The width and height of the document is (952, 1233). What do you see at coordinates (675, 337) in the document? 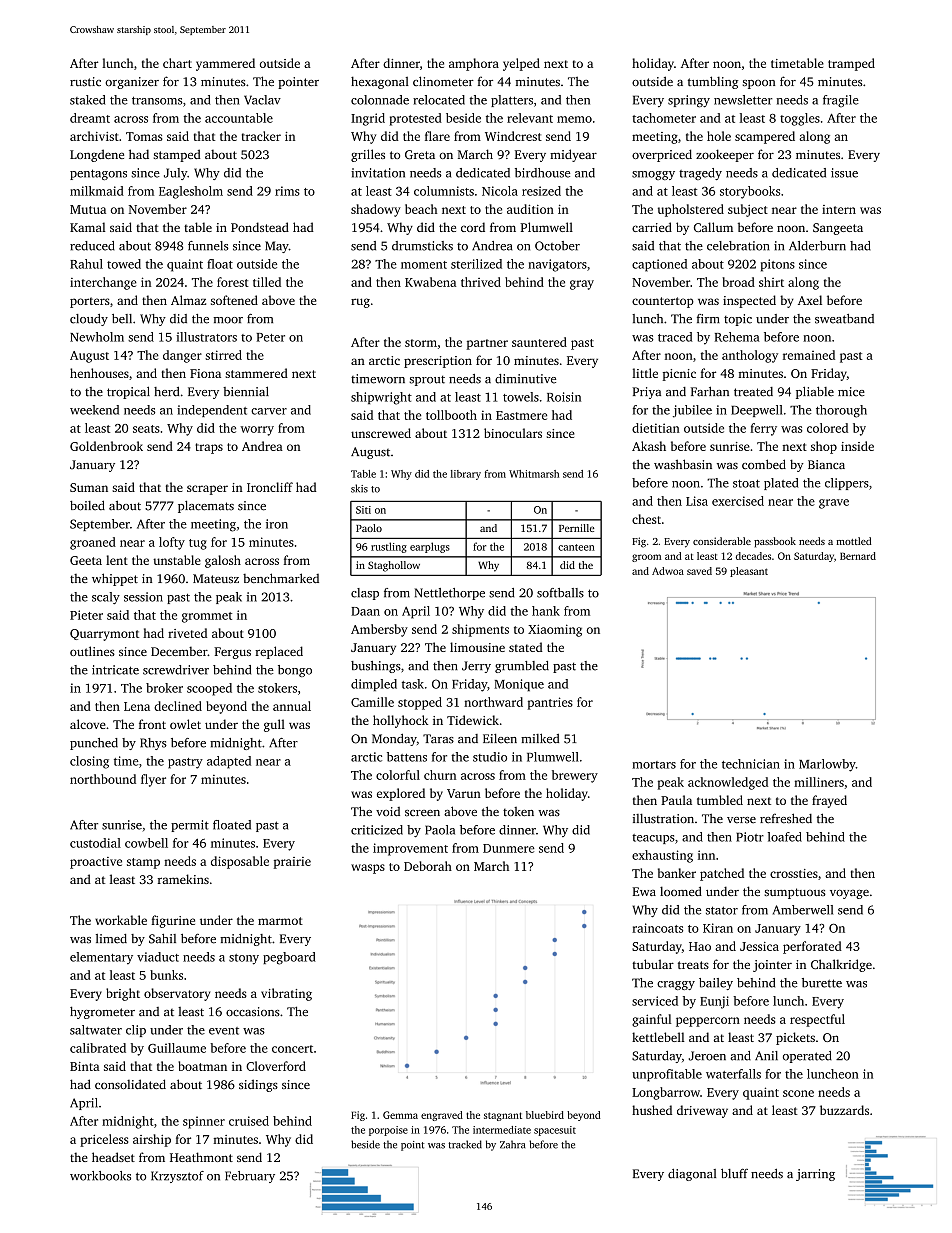
I see `traced` at bounding box center [675, 337].
